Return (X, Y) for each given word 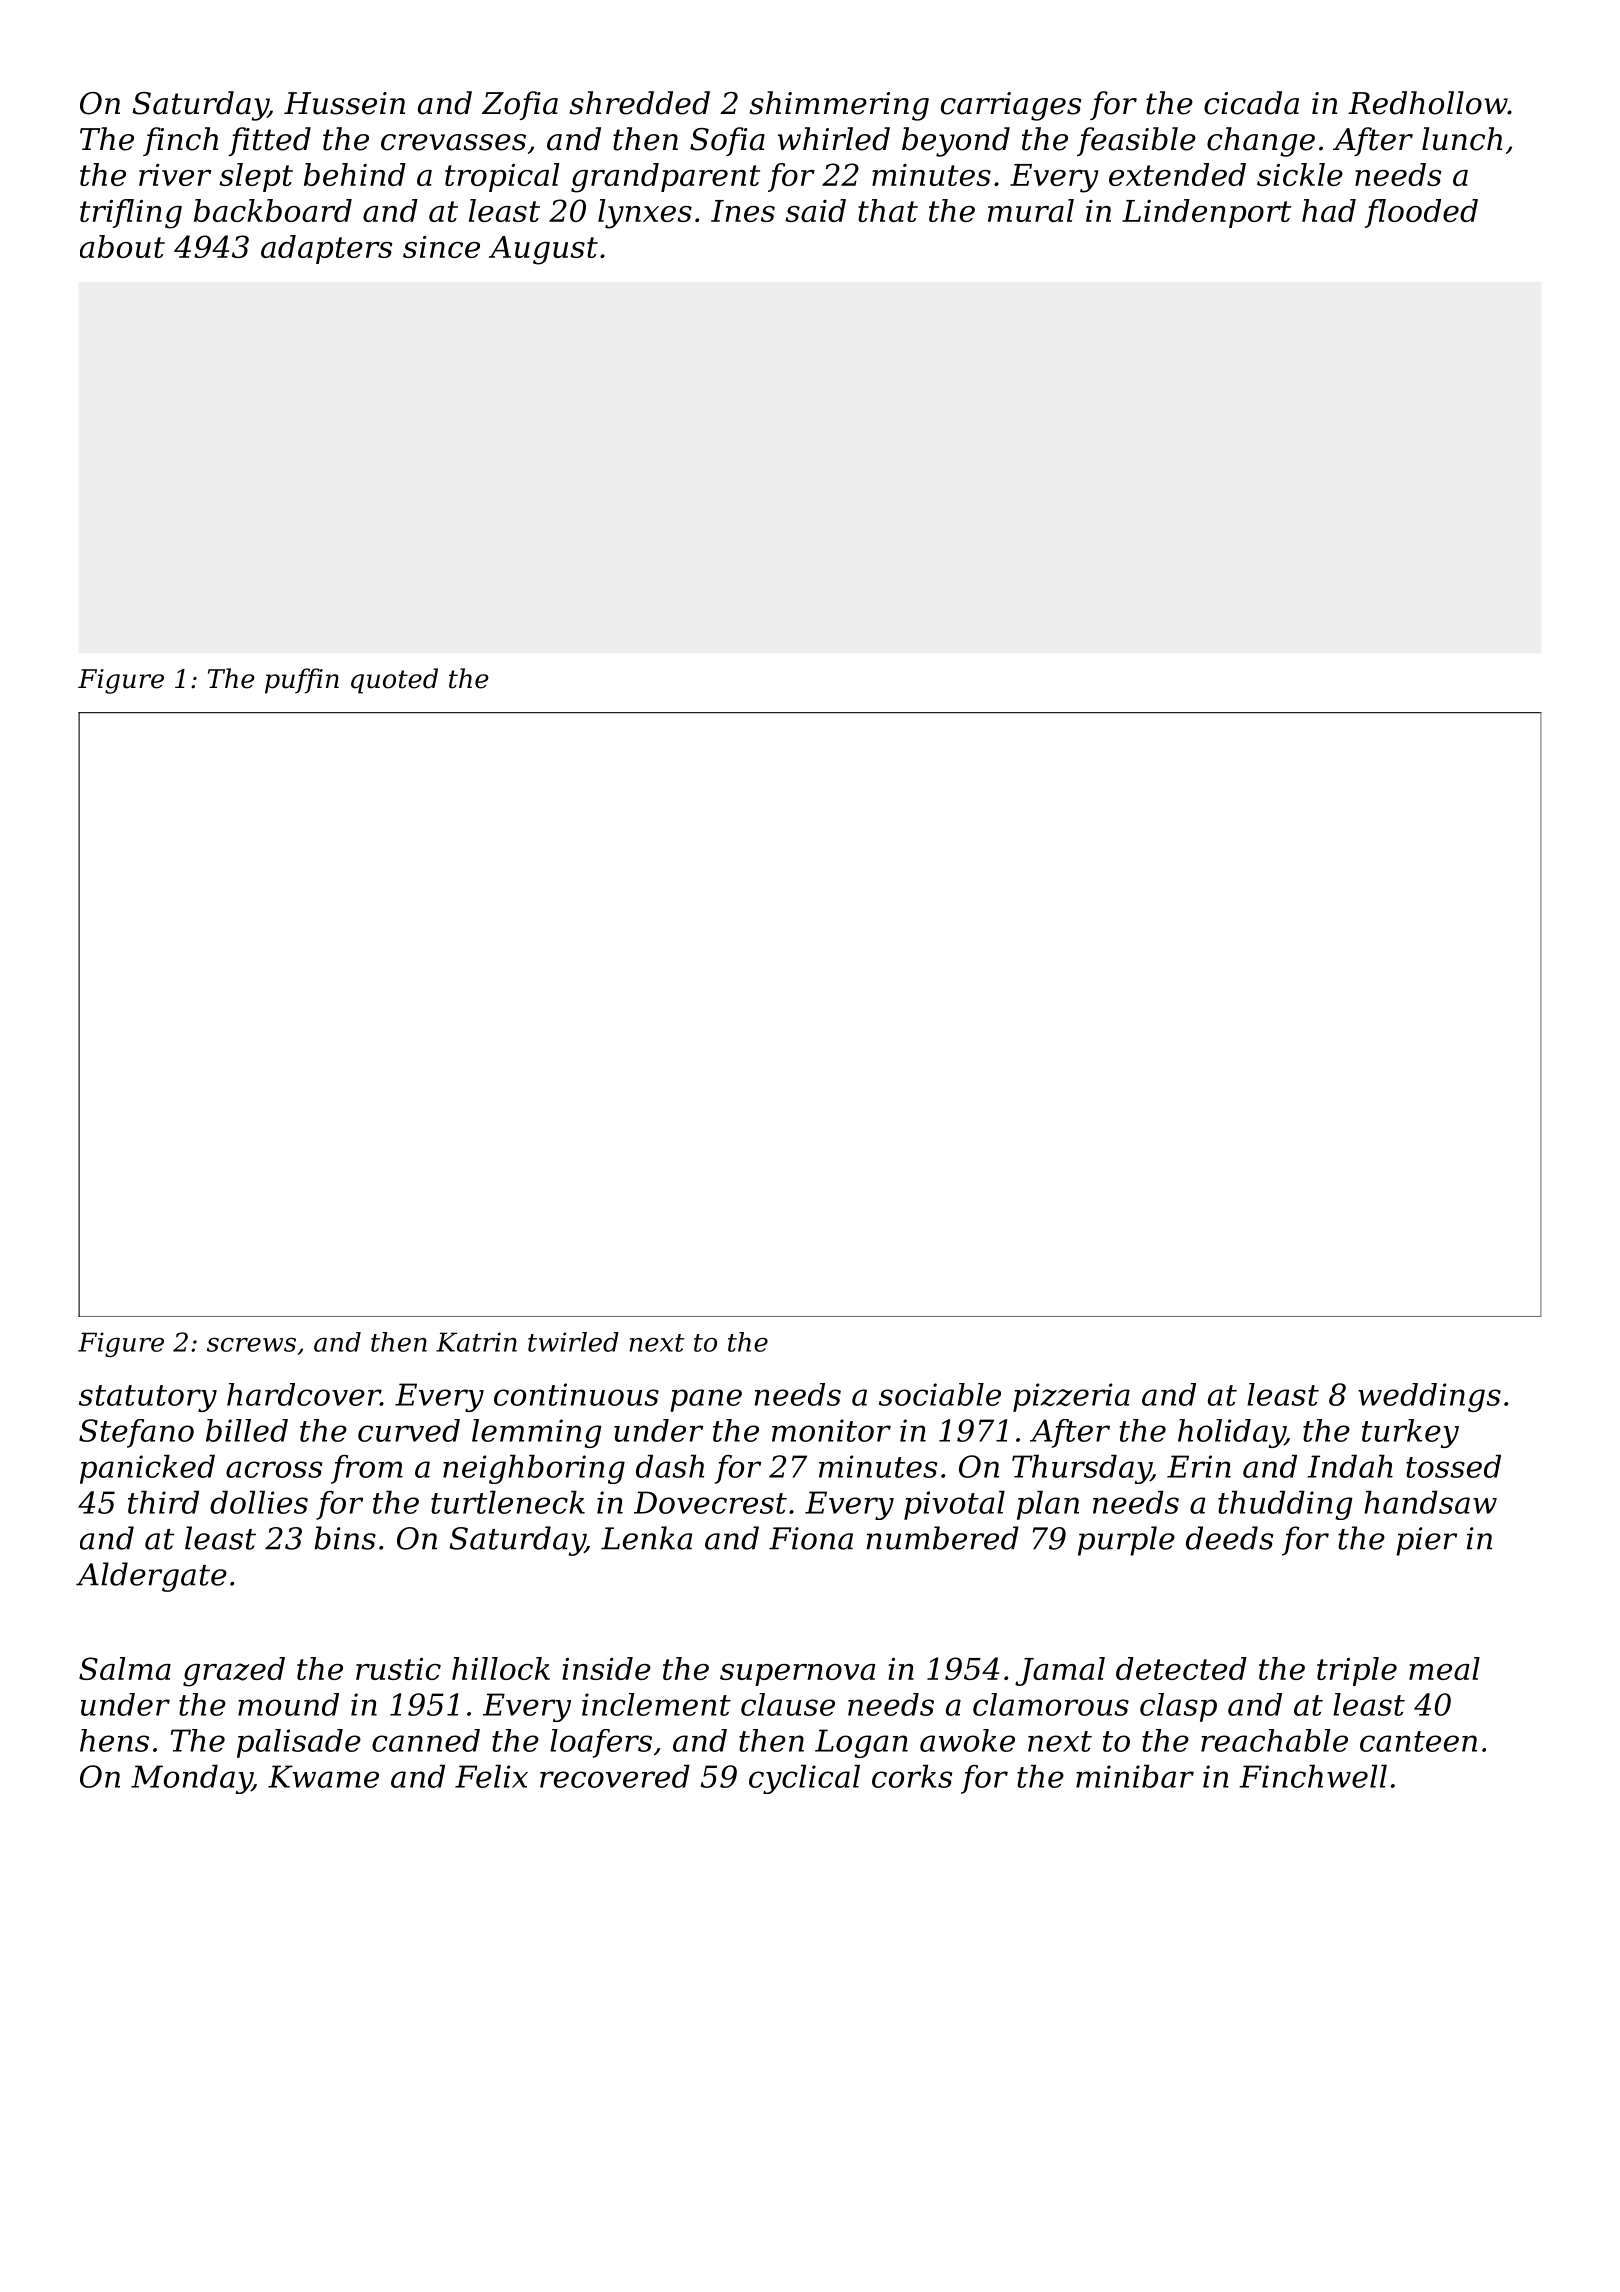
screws (251, 1345)
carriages (1011, 106)
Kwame (323, 1776)
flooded (1421, 213)
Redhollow (1428, 103)
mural (1031, 210)
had (1329, 210)
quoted (394, 681)
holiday (1231, 1433)
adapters (327, 249)
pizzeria (1071, 1397)
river (175, 175)
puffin (302, 681)
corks (912, 1776)
